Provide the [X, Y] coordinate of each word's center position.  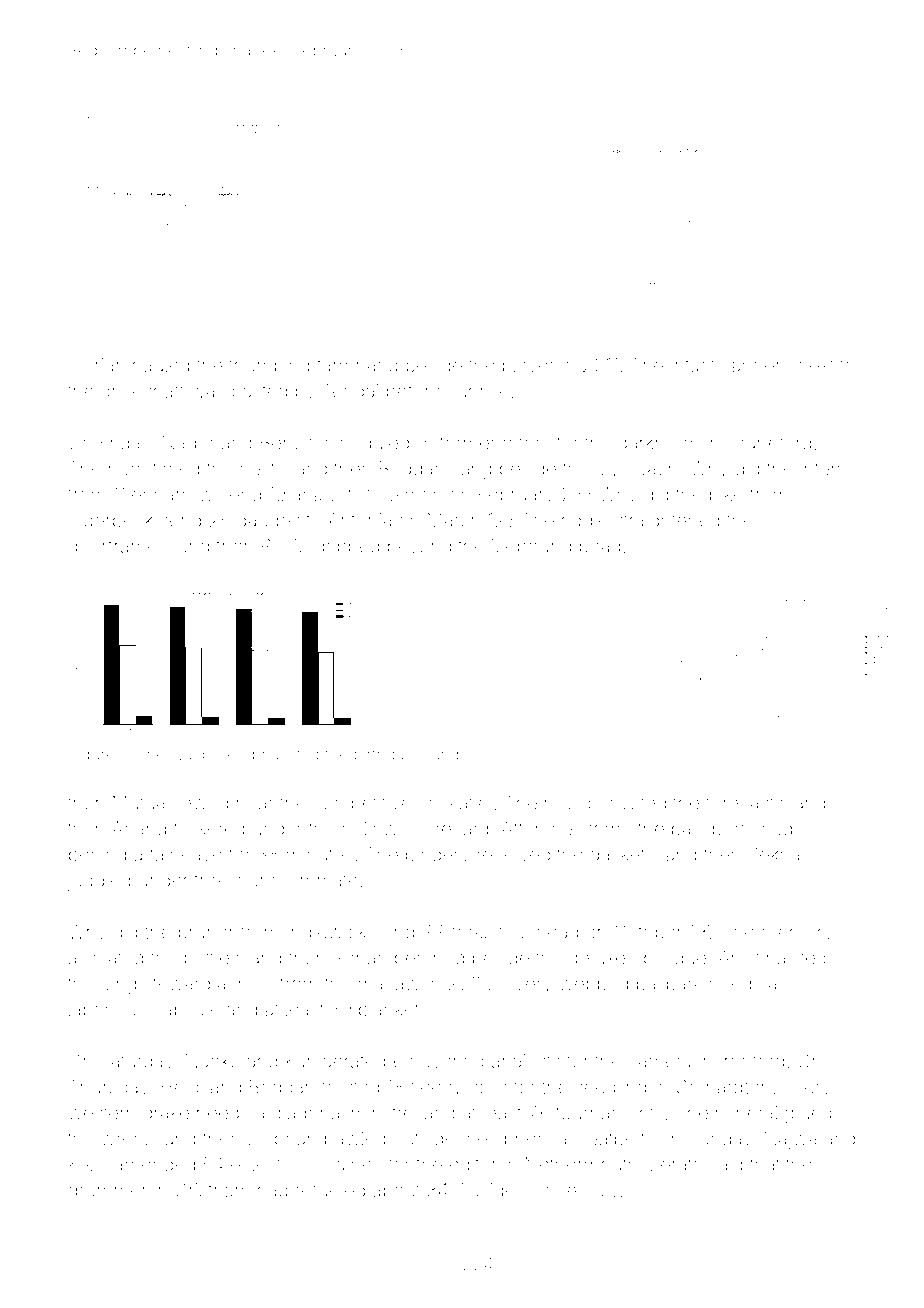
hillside [573, 803]
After [520, 828]
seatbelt [611, 1138]
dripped [347, 548]
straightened [668, 522]
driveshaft [142, 390]
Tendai [350, 390]
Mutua [139, 802]
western [101, 1113]
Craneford [769, 442]
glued [808, 1114]
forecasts [744, 802]
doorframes [117, 545]
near [255, 804]
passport [708, 831]
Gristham [212, 1190]
